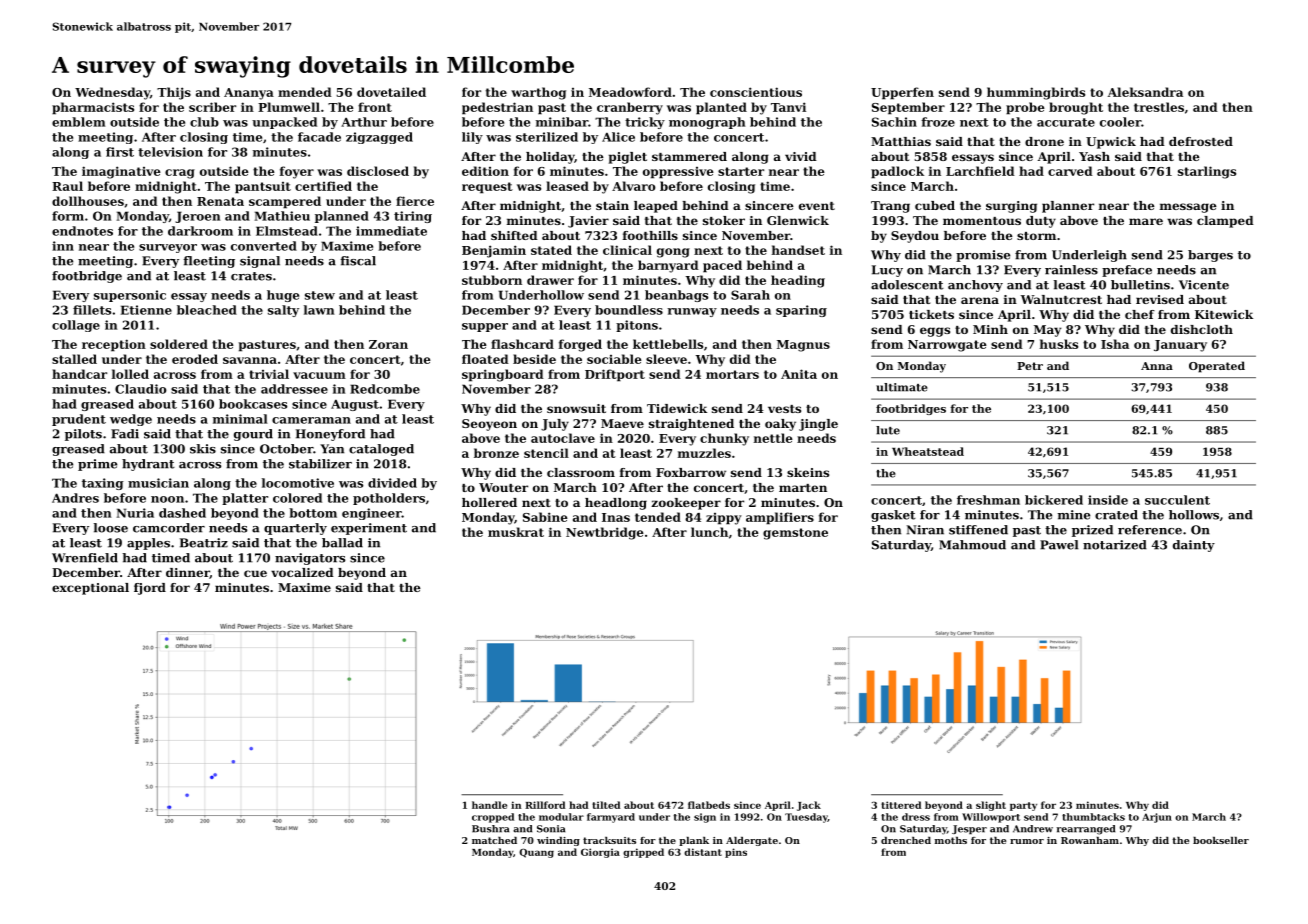 This screenshot has height=924, width=1308. I want to click on Newtbridge, so click(605, 533).
